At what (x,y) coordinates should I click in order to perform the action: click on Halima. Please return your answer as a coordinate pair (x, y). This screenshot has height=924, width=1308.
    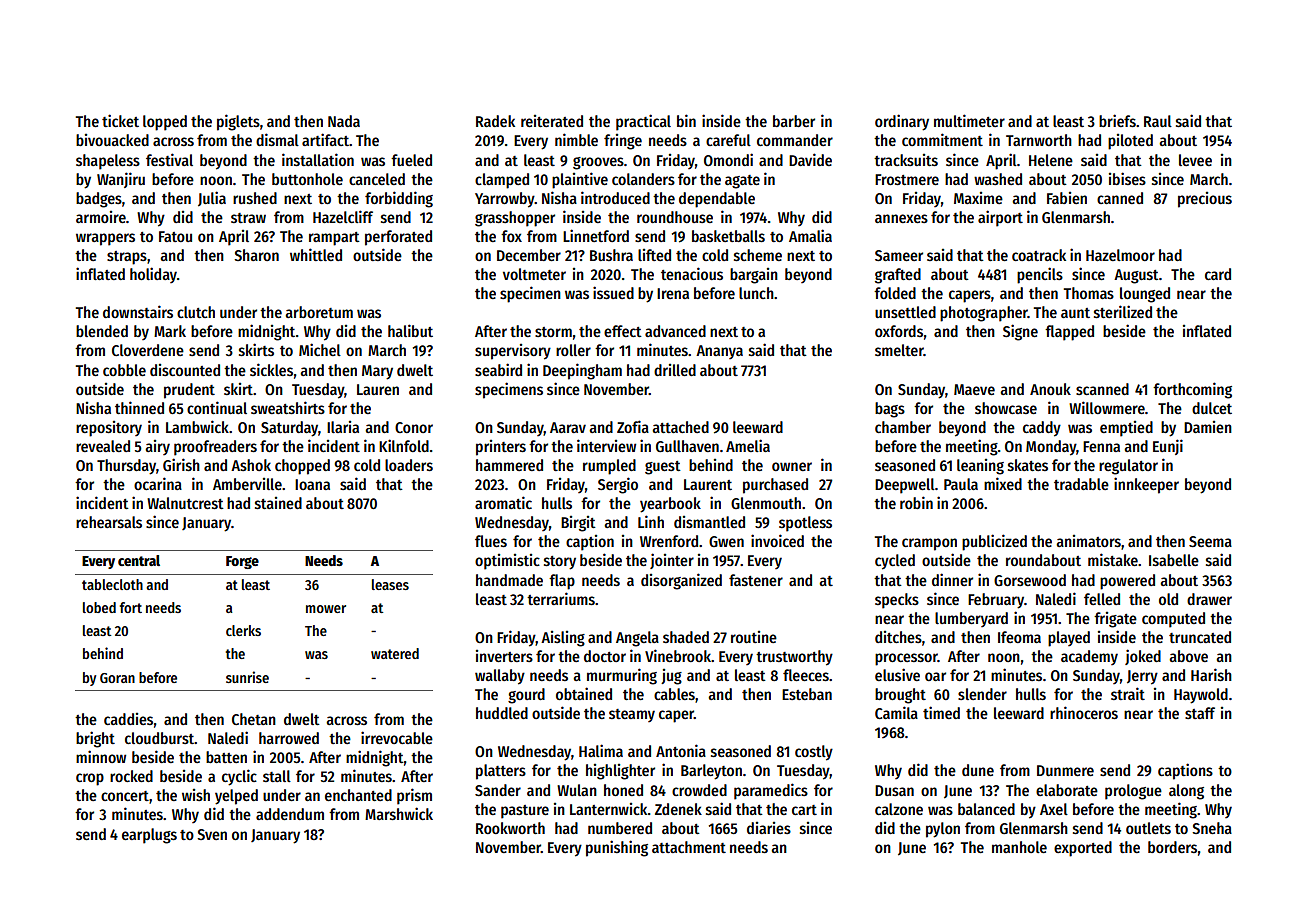
    Looking at the image, I should click on (601, 750).
